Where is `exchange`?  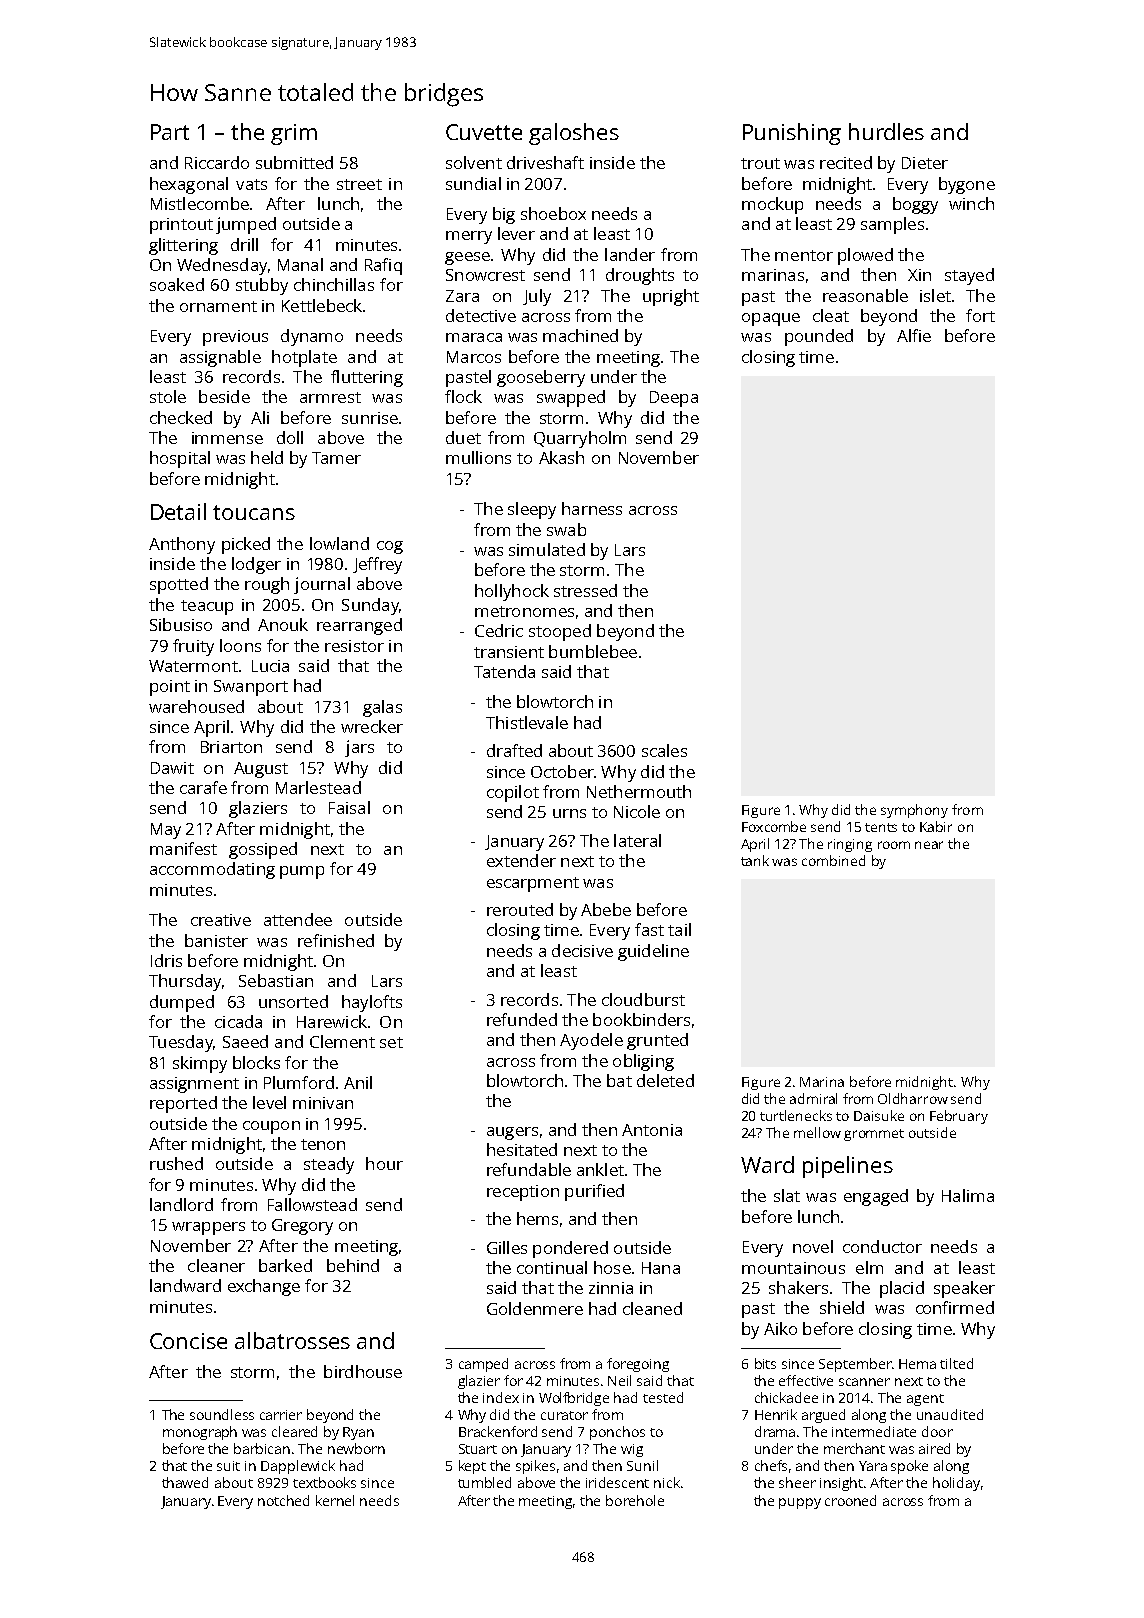
exchange is located at coordinates (264, 1287).
